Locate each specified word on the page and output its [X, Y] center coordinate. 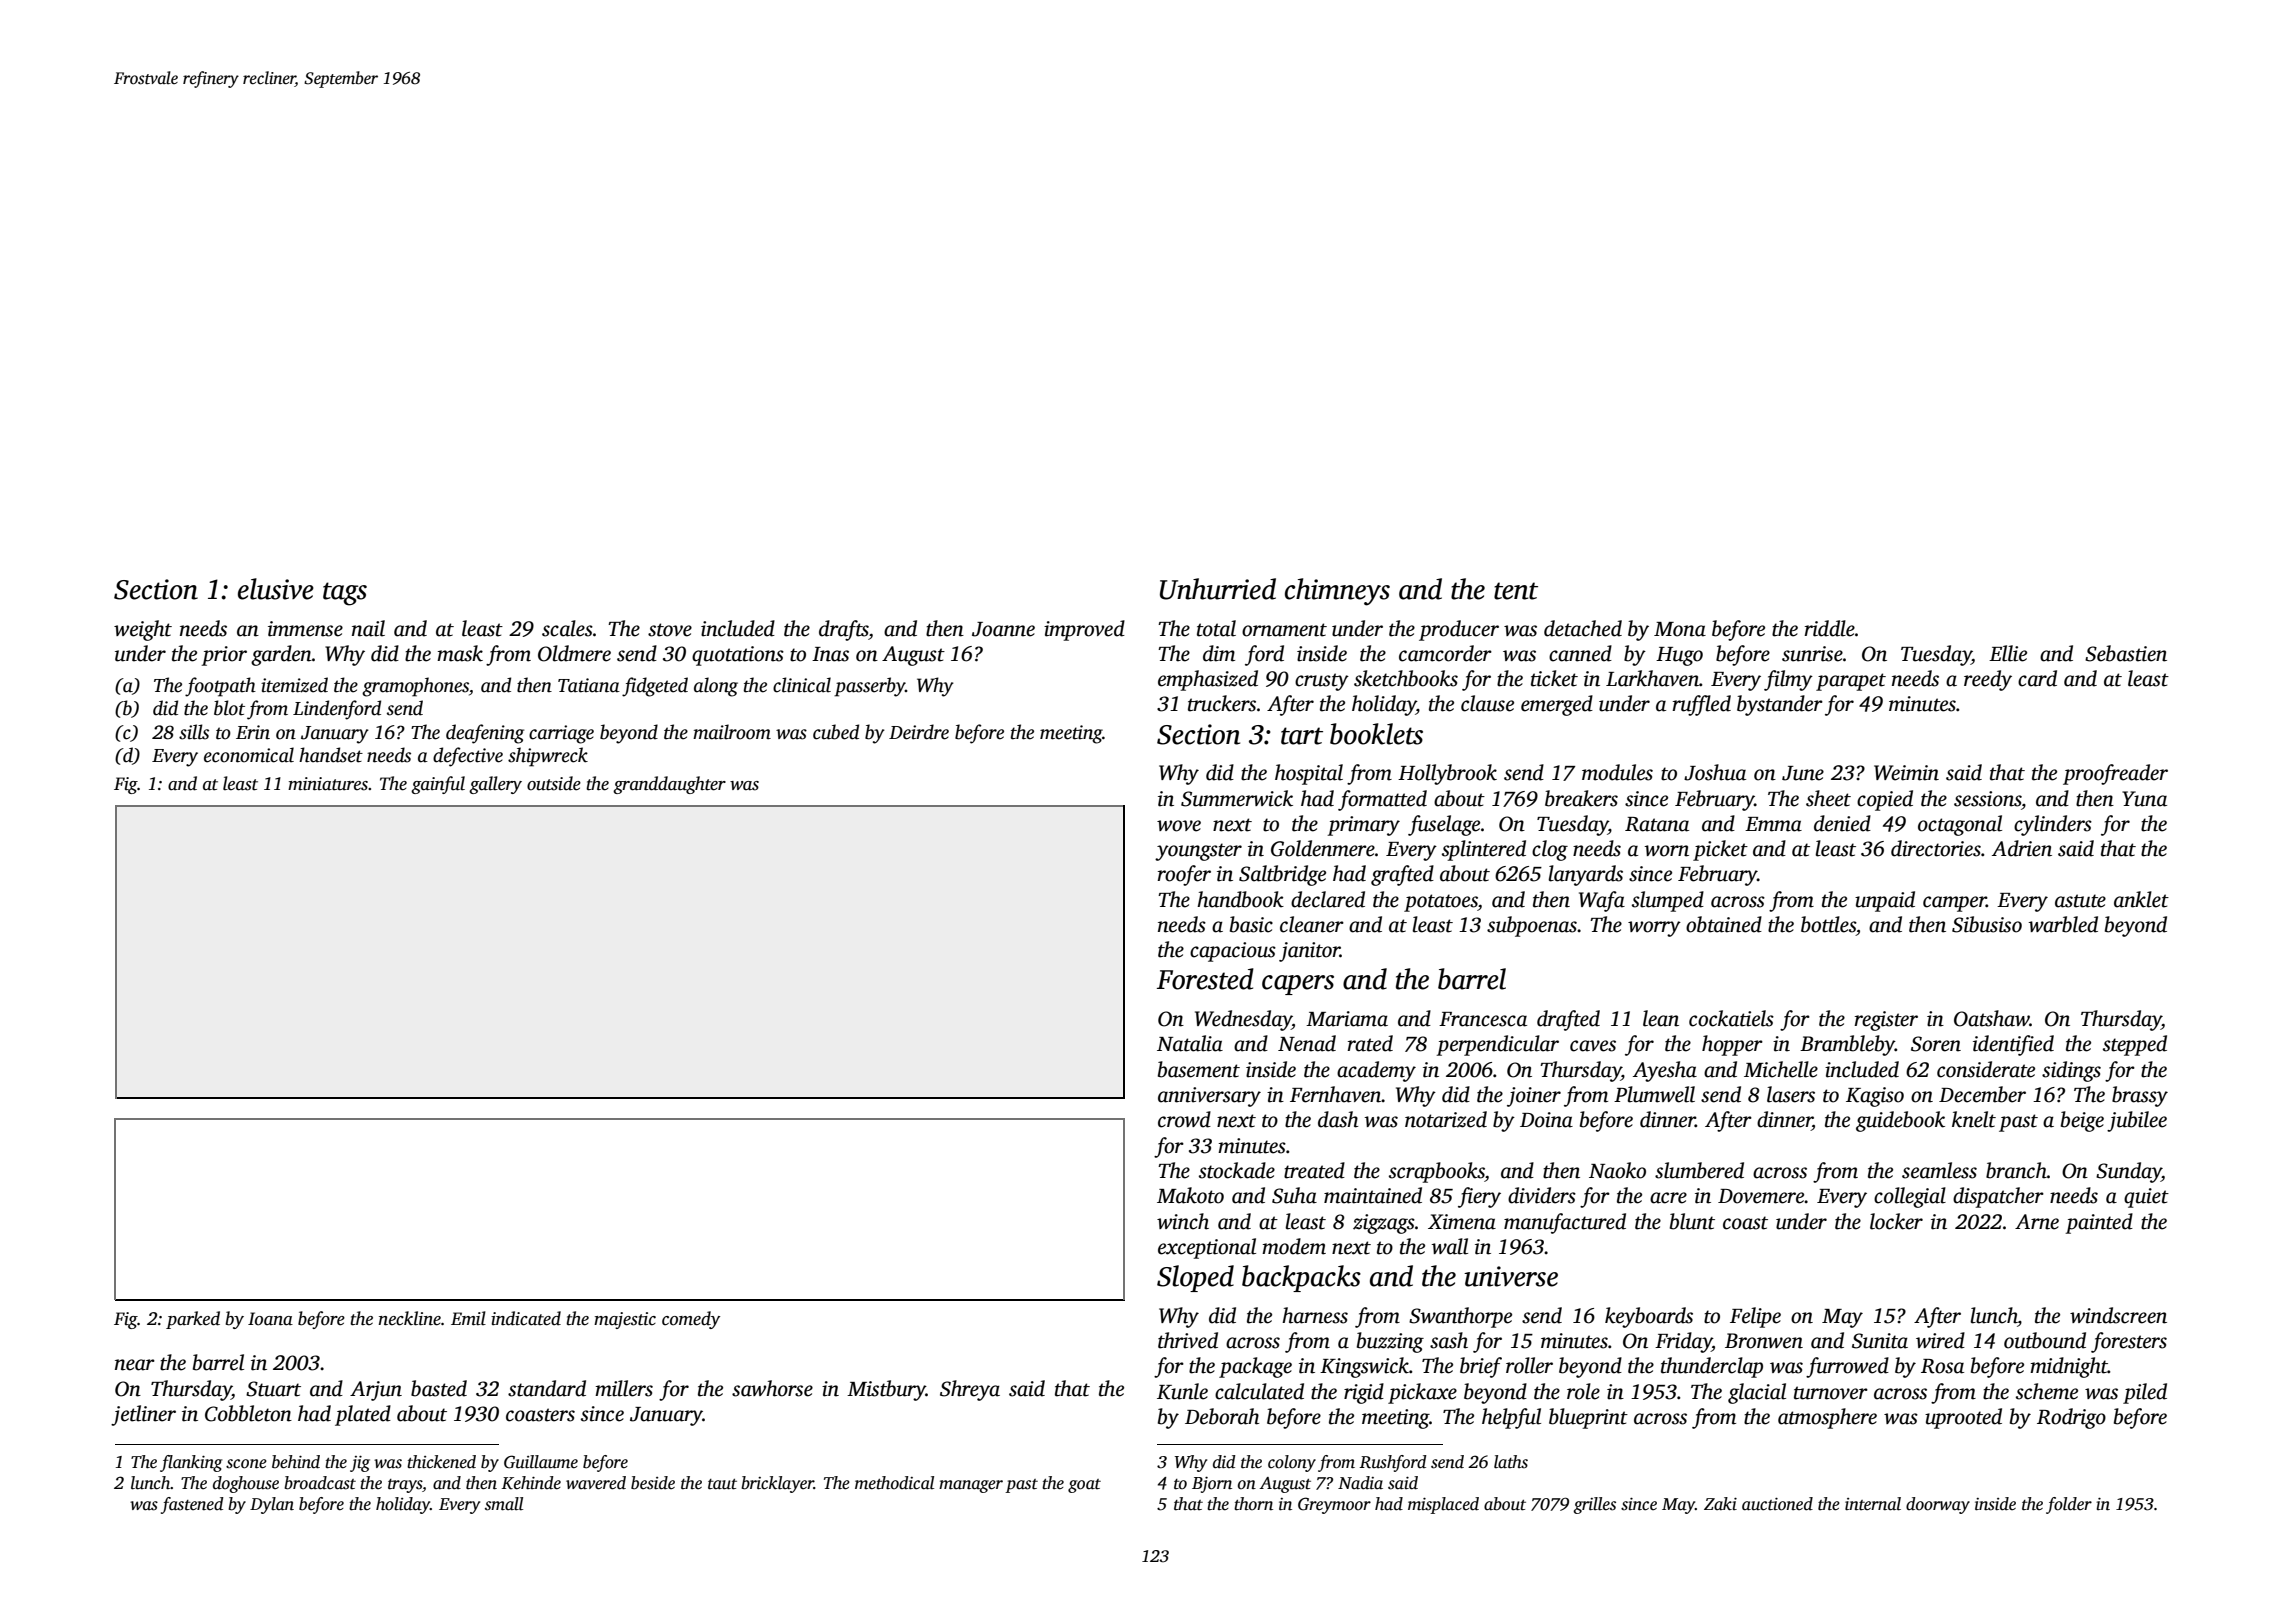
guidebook [1900, 1121]
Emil [468, 1318]
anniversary [1209, 1097]
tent [1516, 591]
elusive [276, 589]
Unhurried [1218, 589]
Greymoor [1334, 1505]
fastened [192, 1505]
